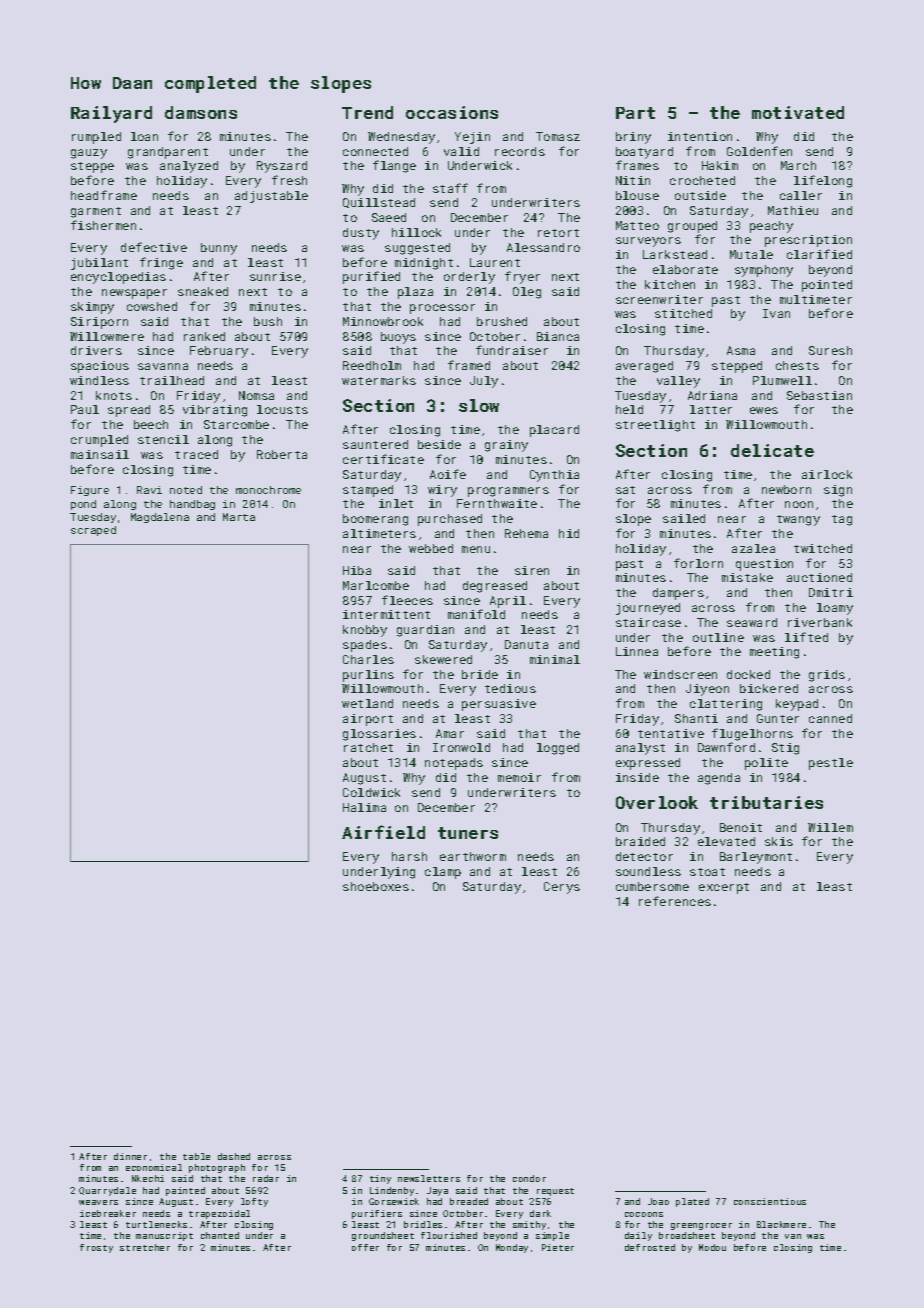 The width and height of the image is (924, 1308). What do you see at coordinates (96, 1248) in the image?
I see `frosty` at bounding box center [96, 1248].
